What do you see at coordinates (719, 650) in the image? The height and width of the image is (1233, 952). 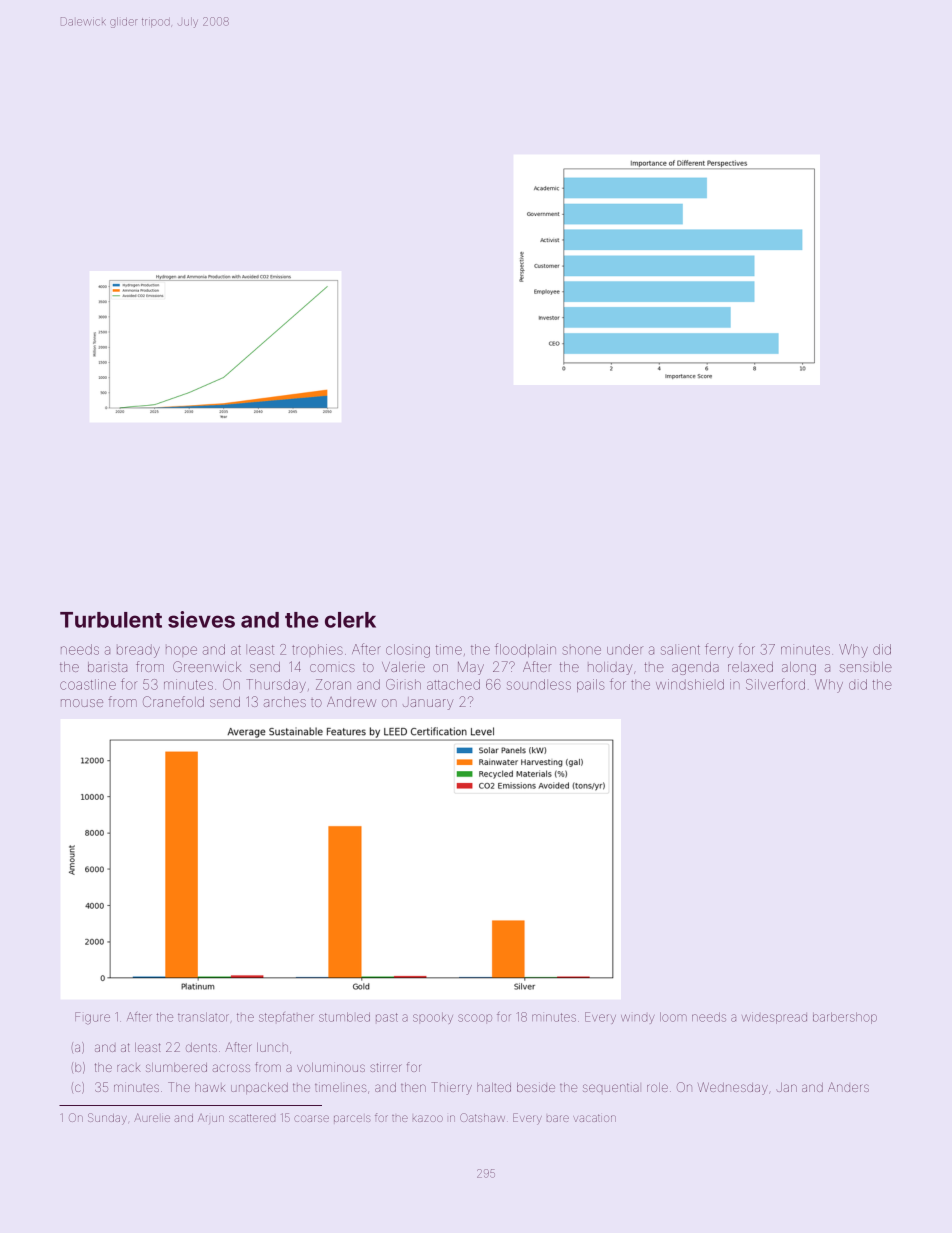 I see `ferry` at bounding box center [719, 650].
